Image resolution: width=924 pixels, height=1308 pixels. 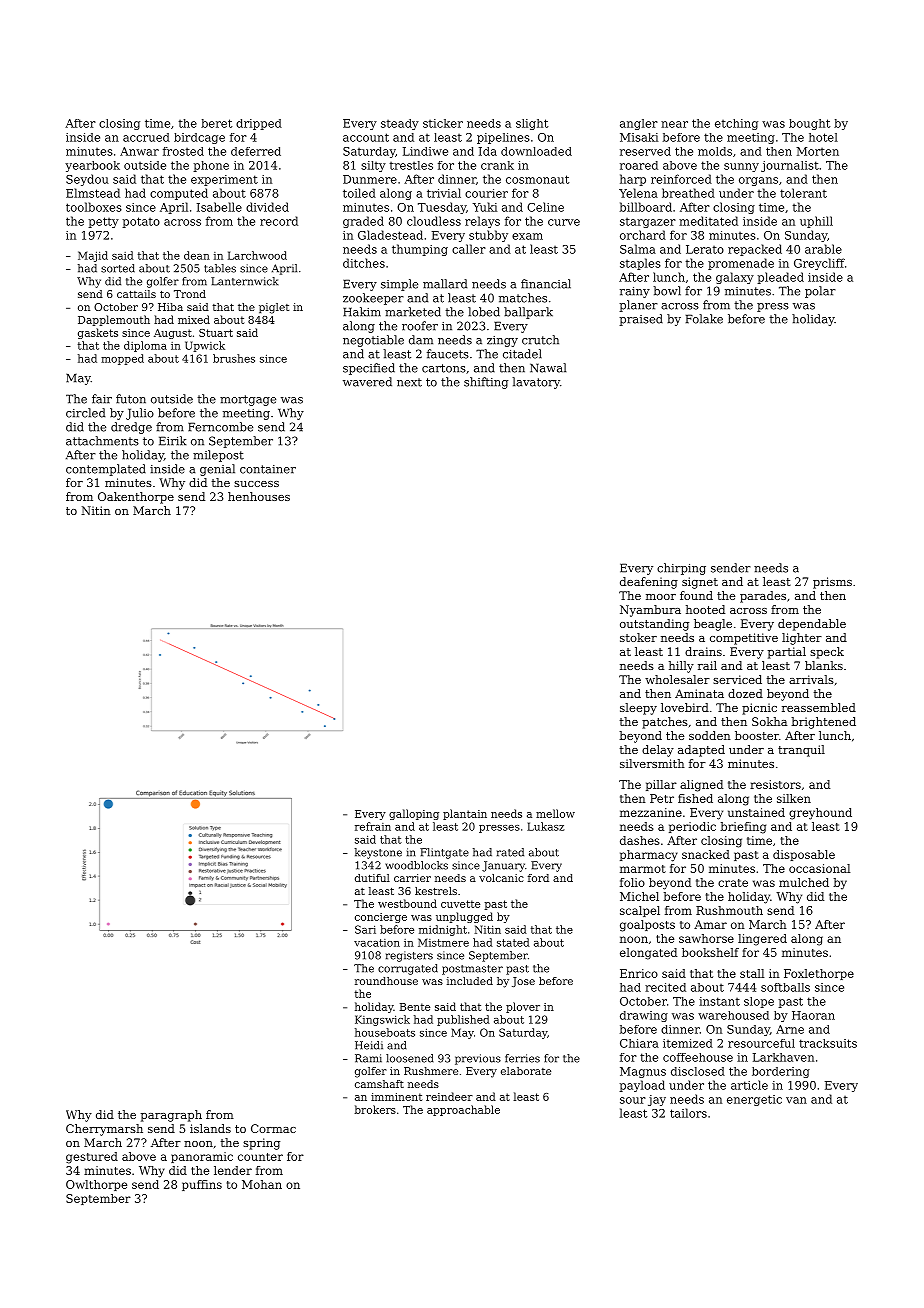 What do you see at coordinates (532, 124) in the screenshot?
I see `slight` at bounding box center [532, 124].
